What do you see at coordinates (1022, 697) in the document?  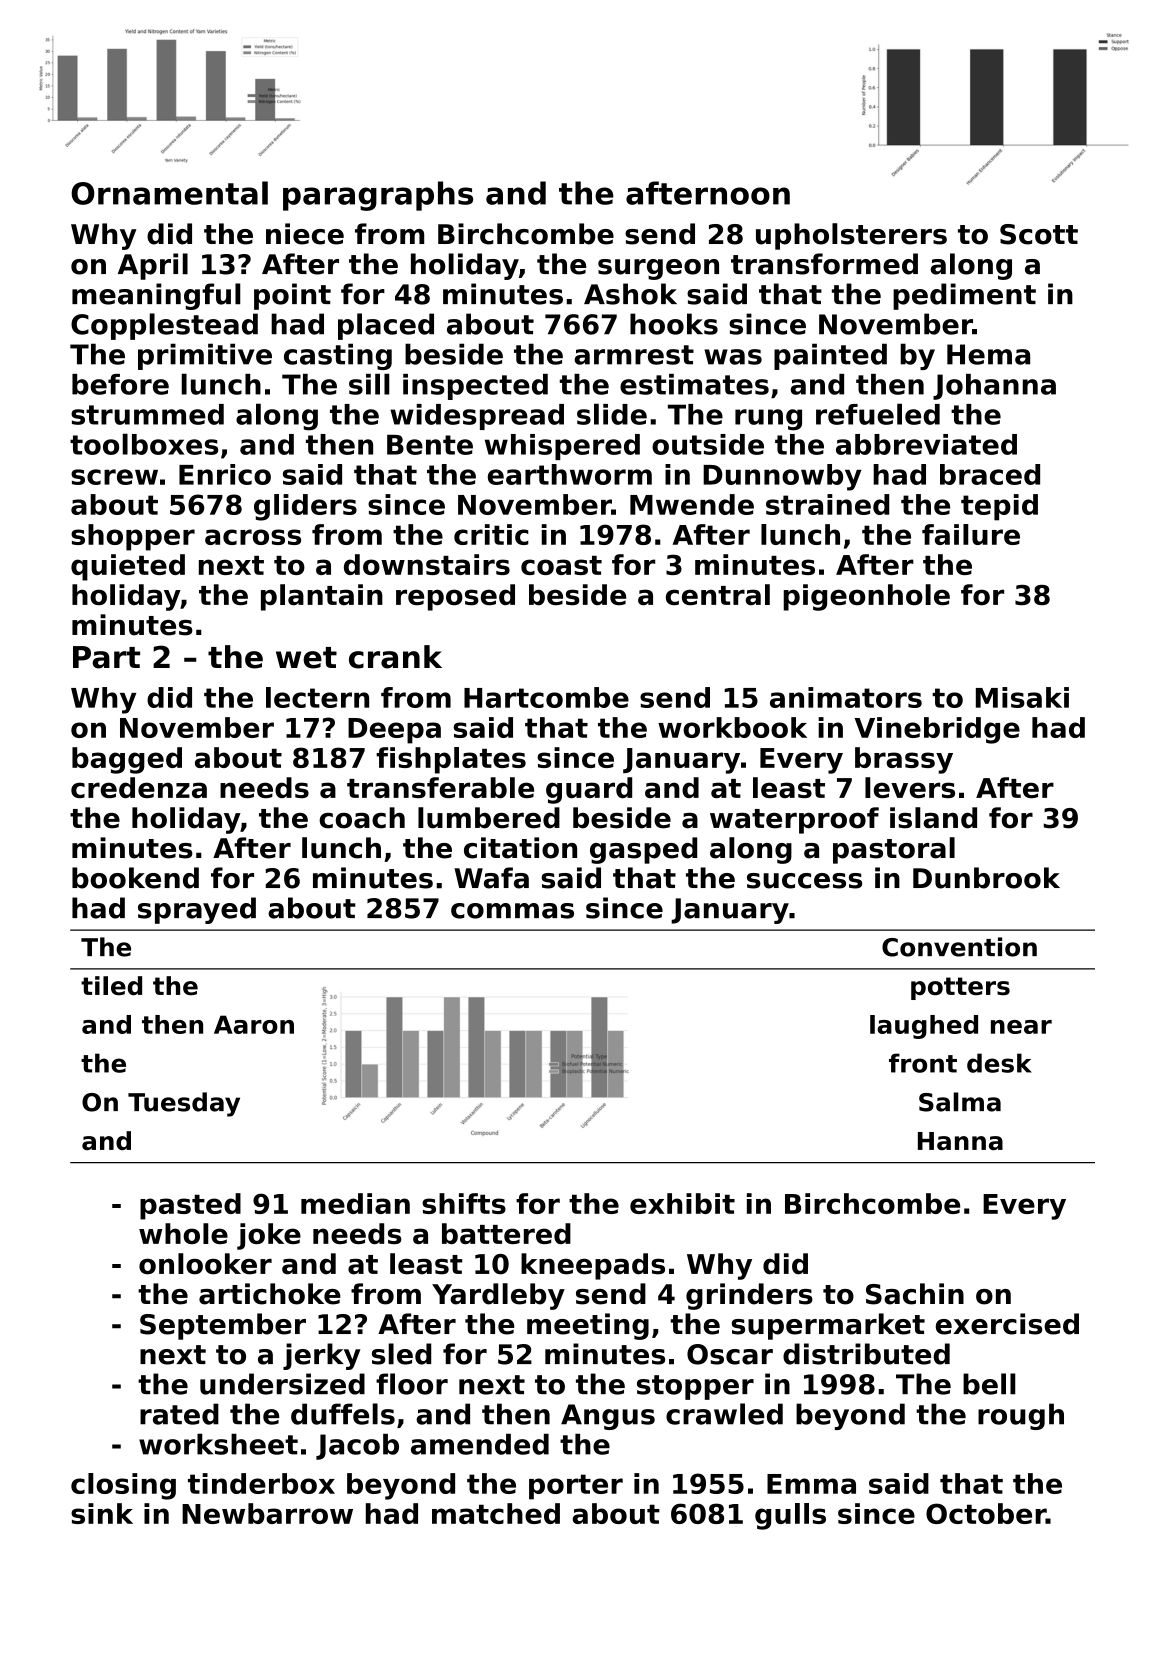 I see `Misaki` at bounding box center [1022, 697].
